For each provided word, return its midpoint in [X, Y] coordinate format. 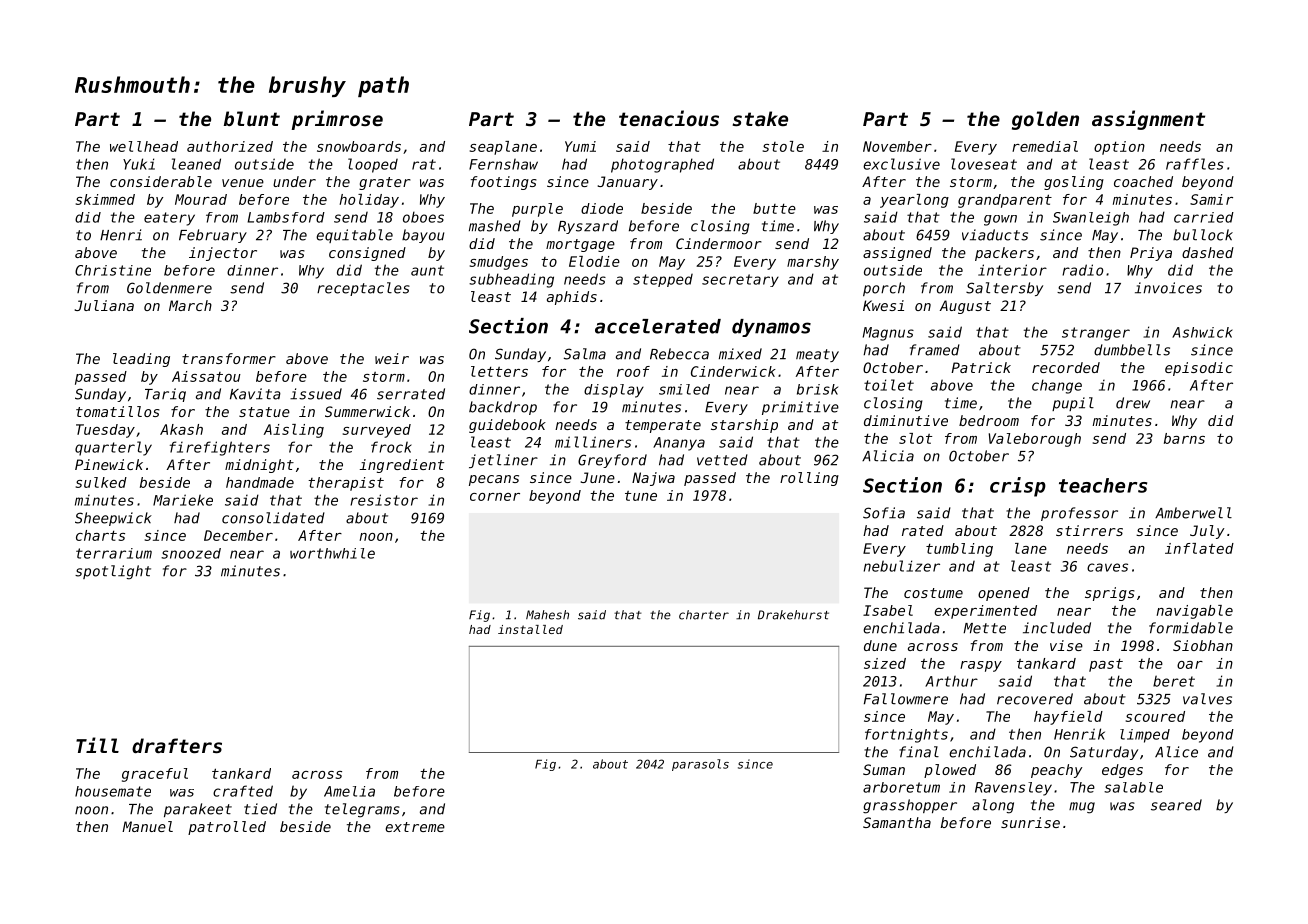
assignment [1148, 120]
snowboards [359, 146]
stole [783, 146]
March [190, 305]
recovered [1035, 699]
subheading [511, 280]
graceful [155, 775]
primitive [800, 408]
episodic [1199, 369]
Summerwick [367, 411]
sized [885, 663]
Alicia [888, 456]
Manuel [147, 826]
